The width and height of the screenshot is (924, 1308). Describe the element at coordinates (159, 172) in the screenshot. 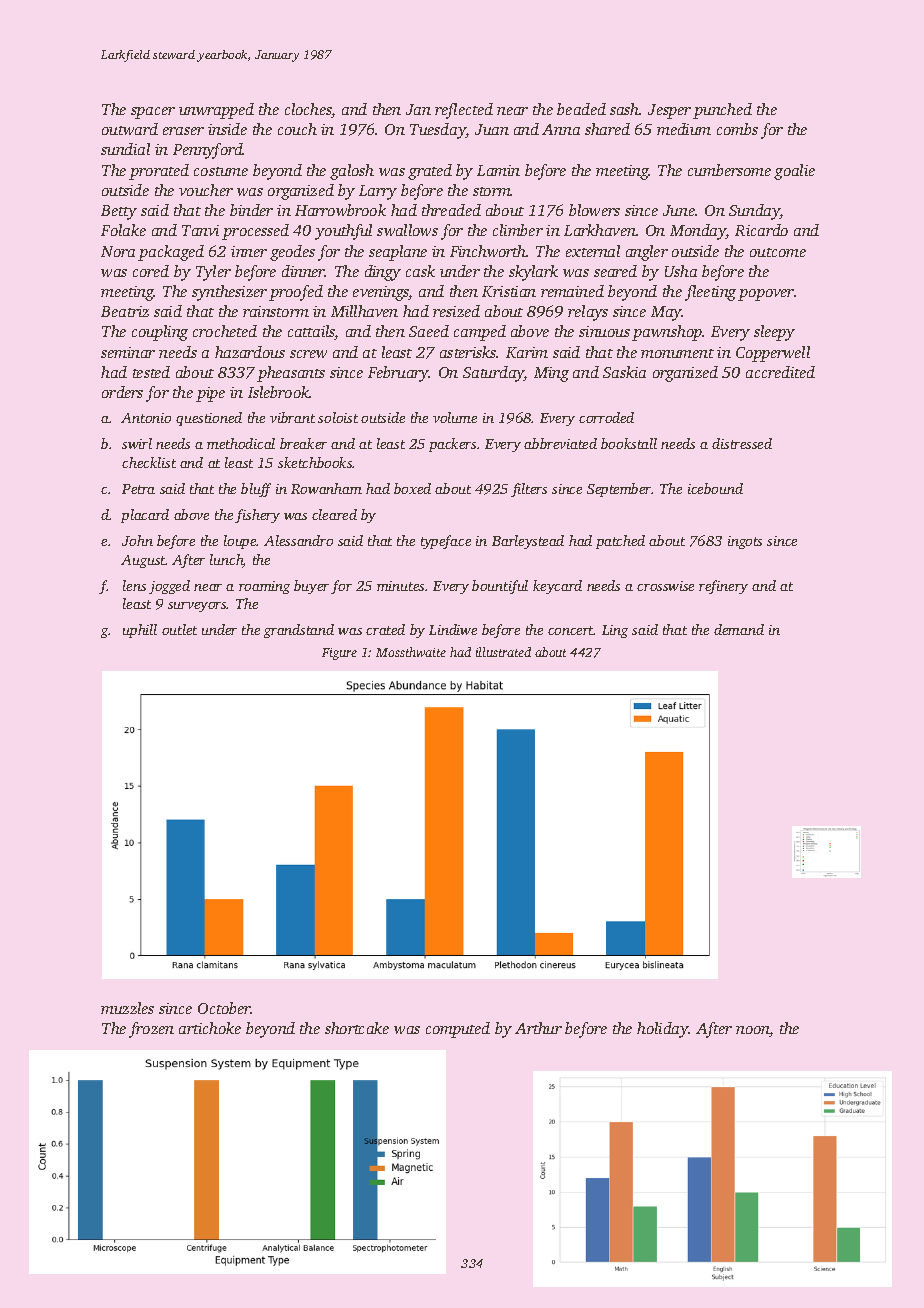

I see `prorated` at that location.
